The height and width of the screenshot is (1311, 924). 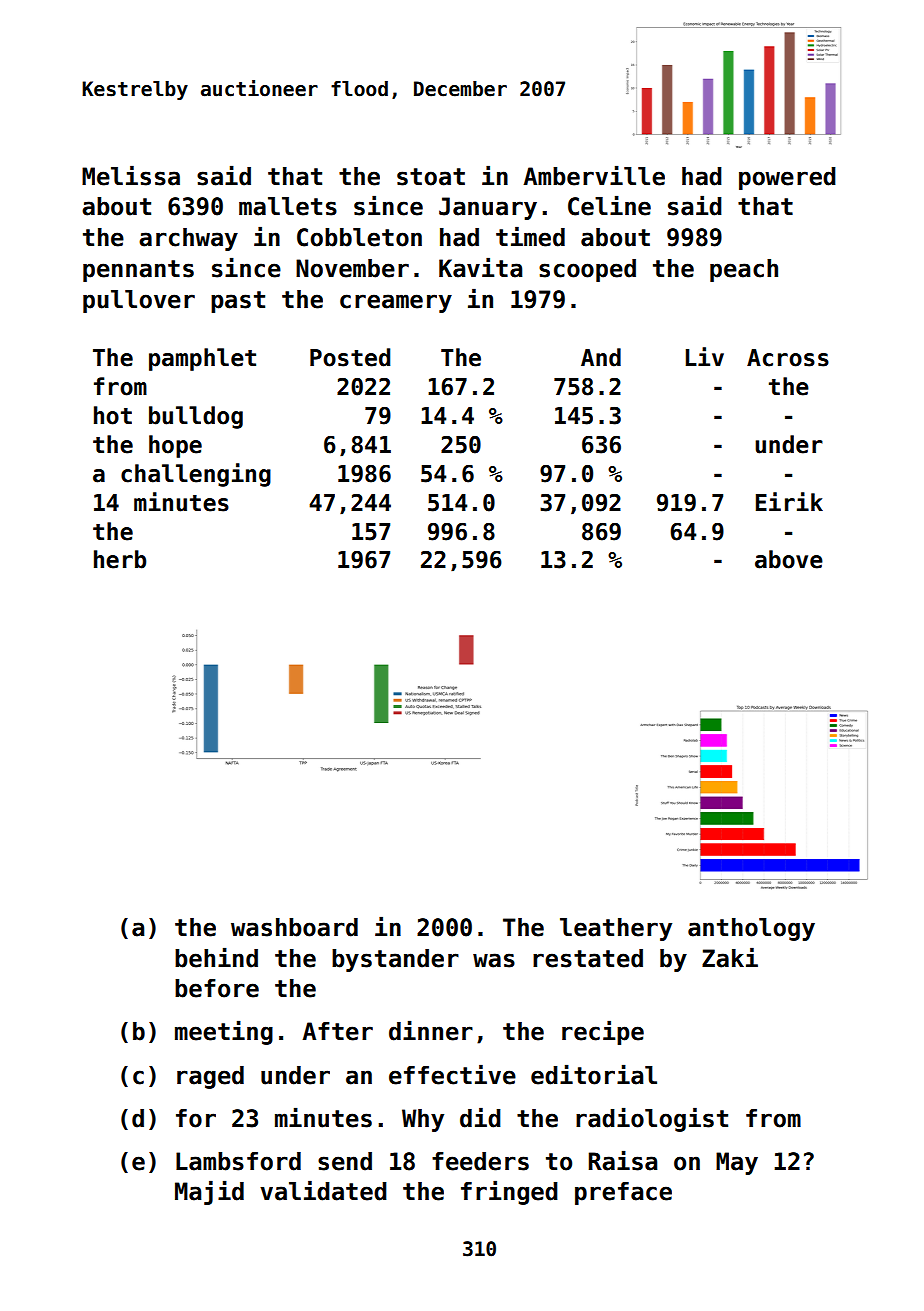 I want to click on before, so click(x=217, y=988).
